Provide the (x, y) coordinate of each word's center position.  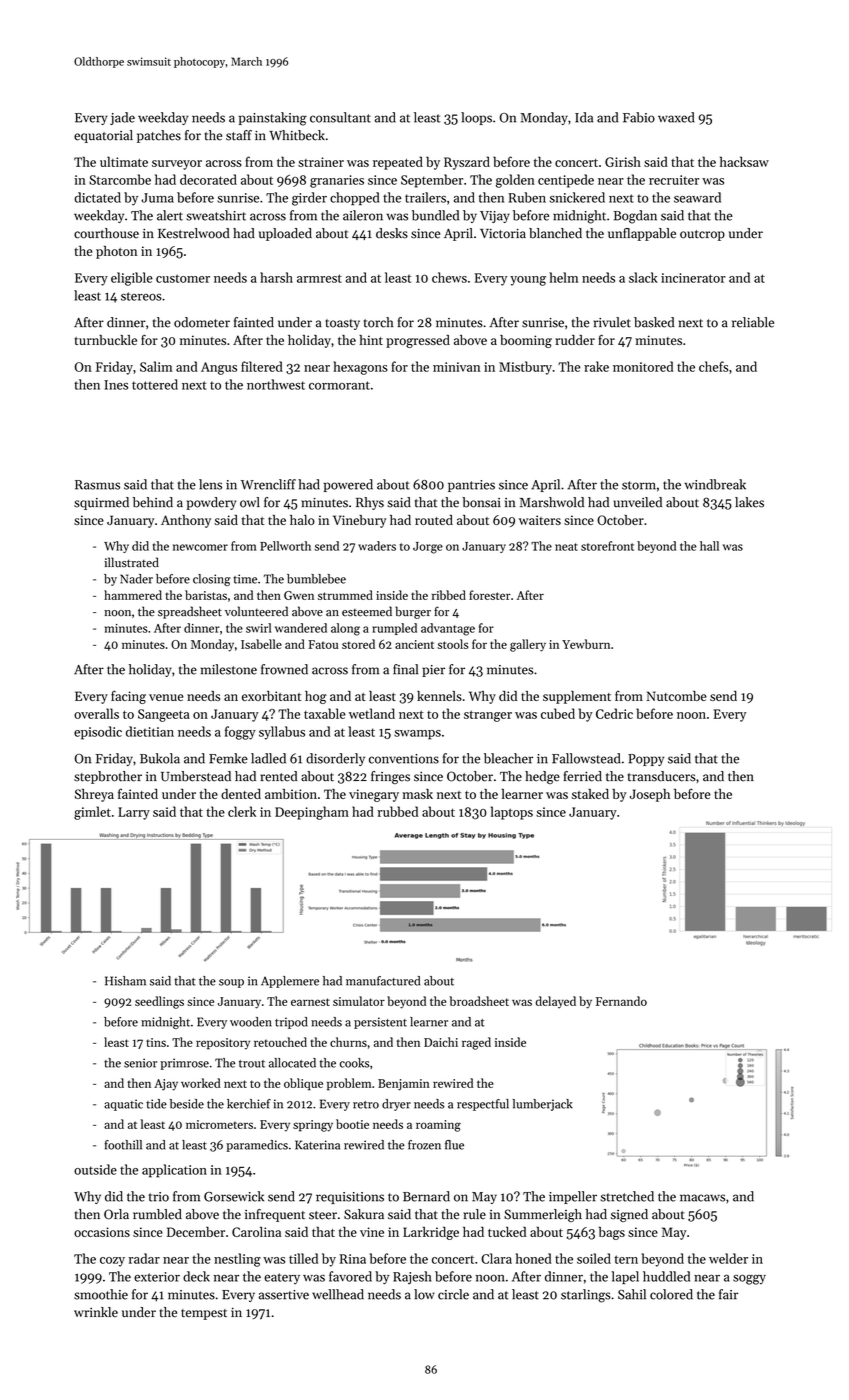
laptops (512, 813)
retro (366, 1105)
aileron (363, 215)
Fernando (621, 1001)
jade (122, 118)
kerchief (249, 1104)
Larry (134, 813)
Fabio (639, 117)
